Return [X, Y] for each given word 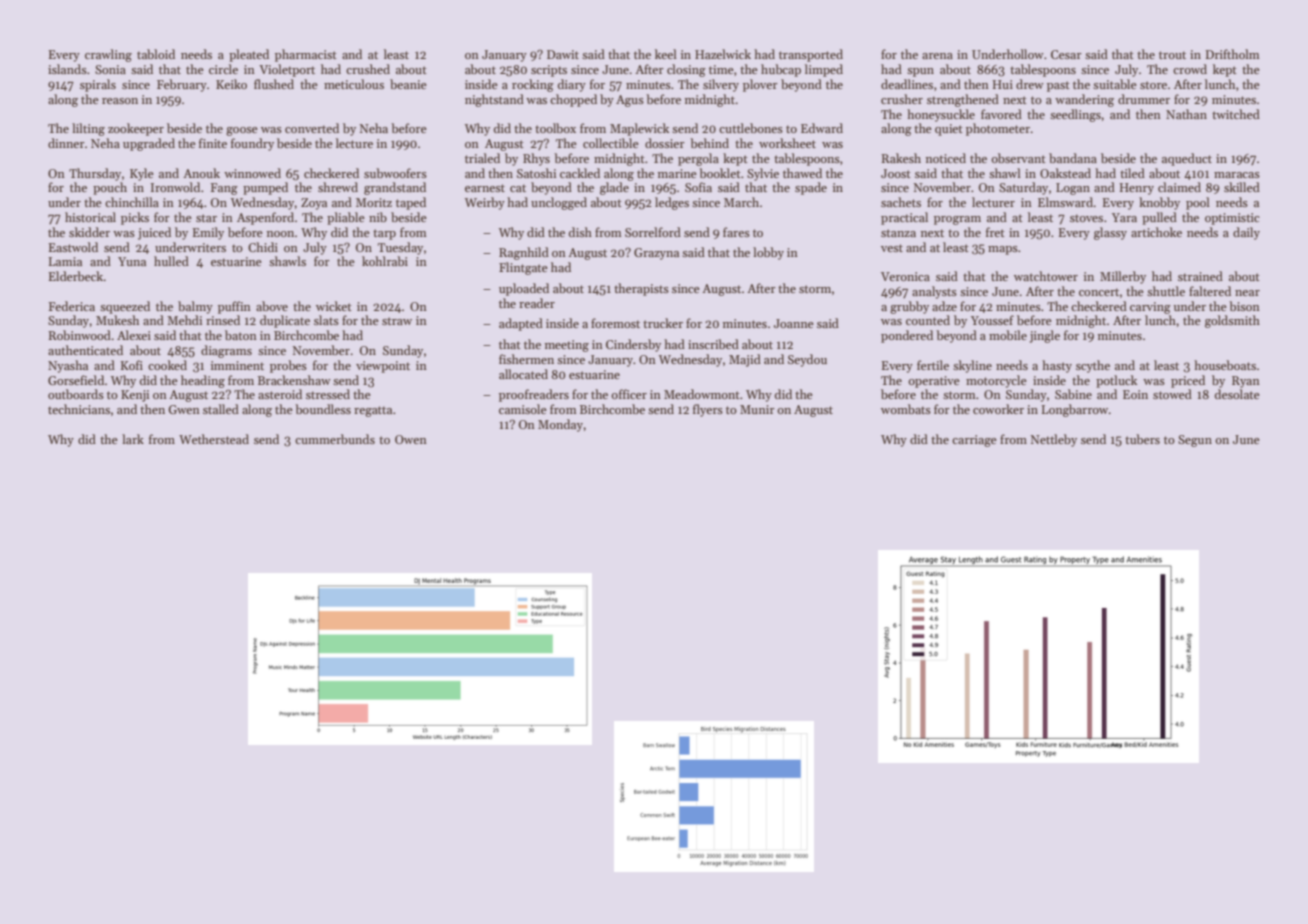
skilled [1242, 187]
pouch [110, 188]
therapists [641, 289]
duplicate [285, 321]
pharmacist [306, 55]
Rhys [536, 159]
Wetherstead [214, 439]
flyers [708, 410]
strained [1200, 276]
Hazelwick [723, 54]
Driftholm [1233, 54]
